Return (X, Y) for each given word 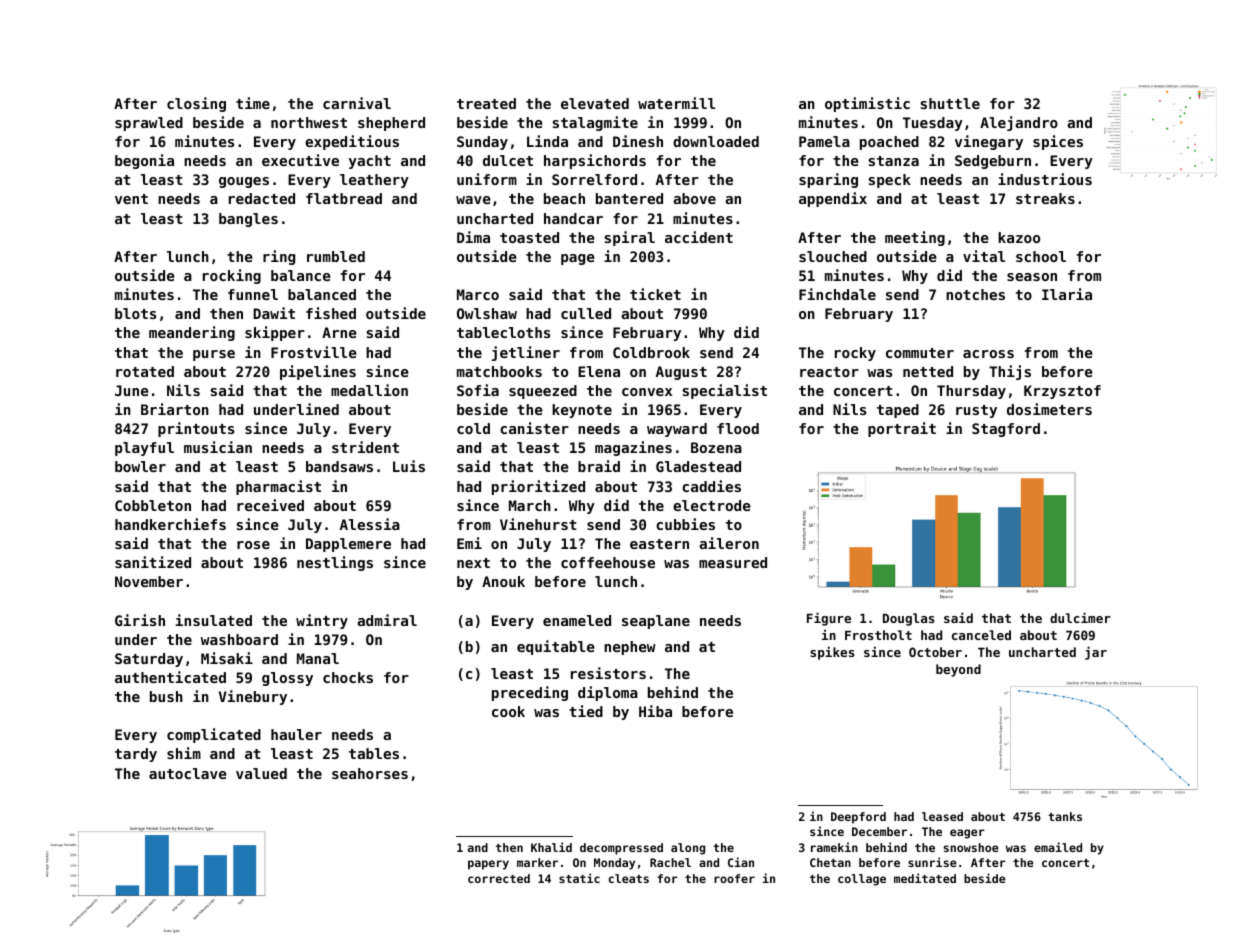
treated (486, 103)
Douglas (909, 619)
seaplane (656, 622)
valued (261, 773)
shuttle (950, 103)
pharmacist (278, 487)
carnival (357, 103)
